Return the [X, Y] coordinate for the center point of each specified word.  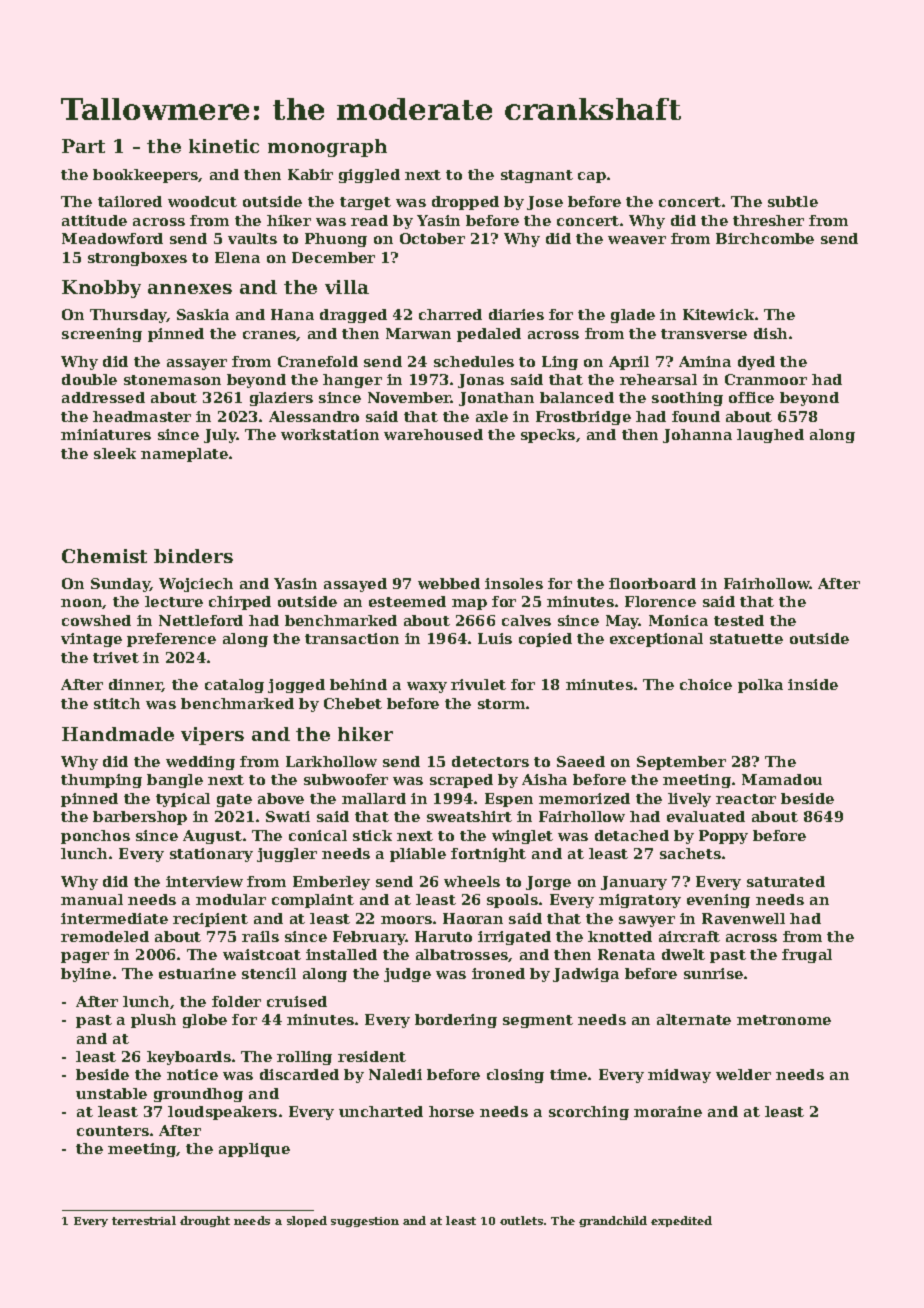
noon [82, 604]
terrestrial [144, 1220]
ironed [498, 973]
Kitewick [718, 314]
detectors [490, 761]
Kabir [310, 174]
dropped [465, 203]
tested [739, 620]
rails [260, 936]
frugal [807, 956]
